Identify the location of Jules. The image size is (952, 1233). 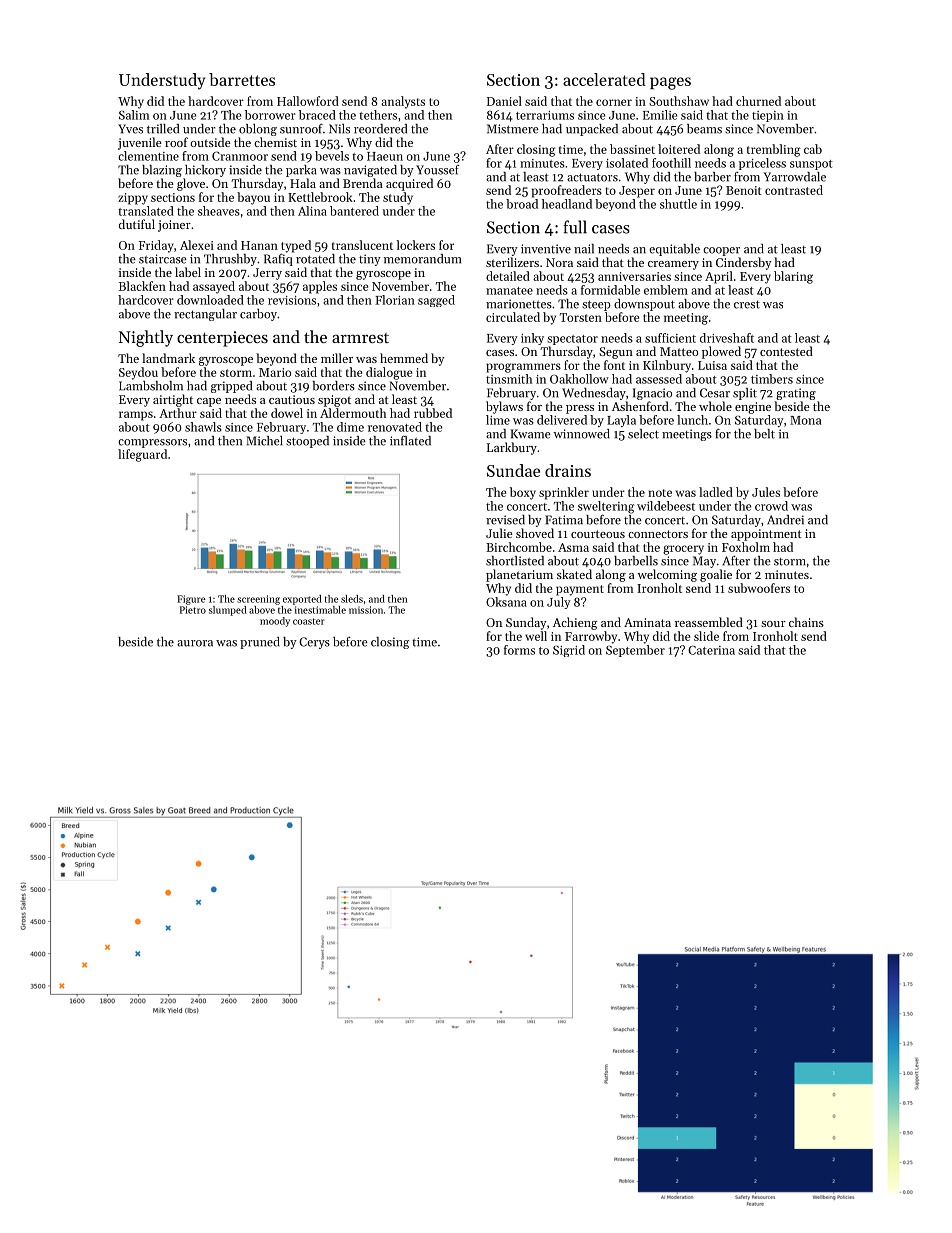
(766, 492).
